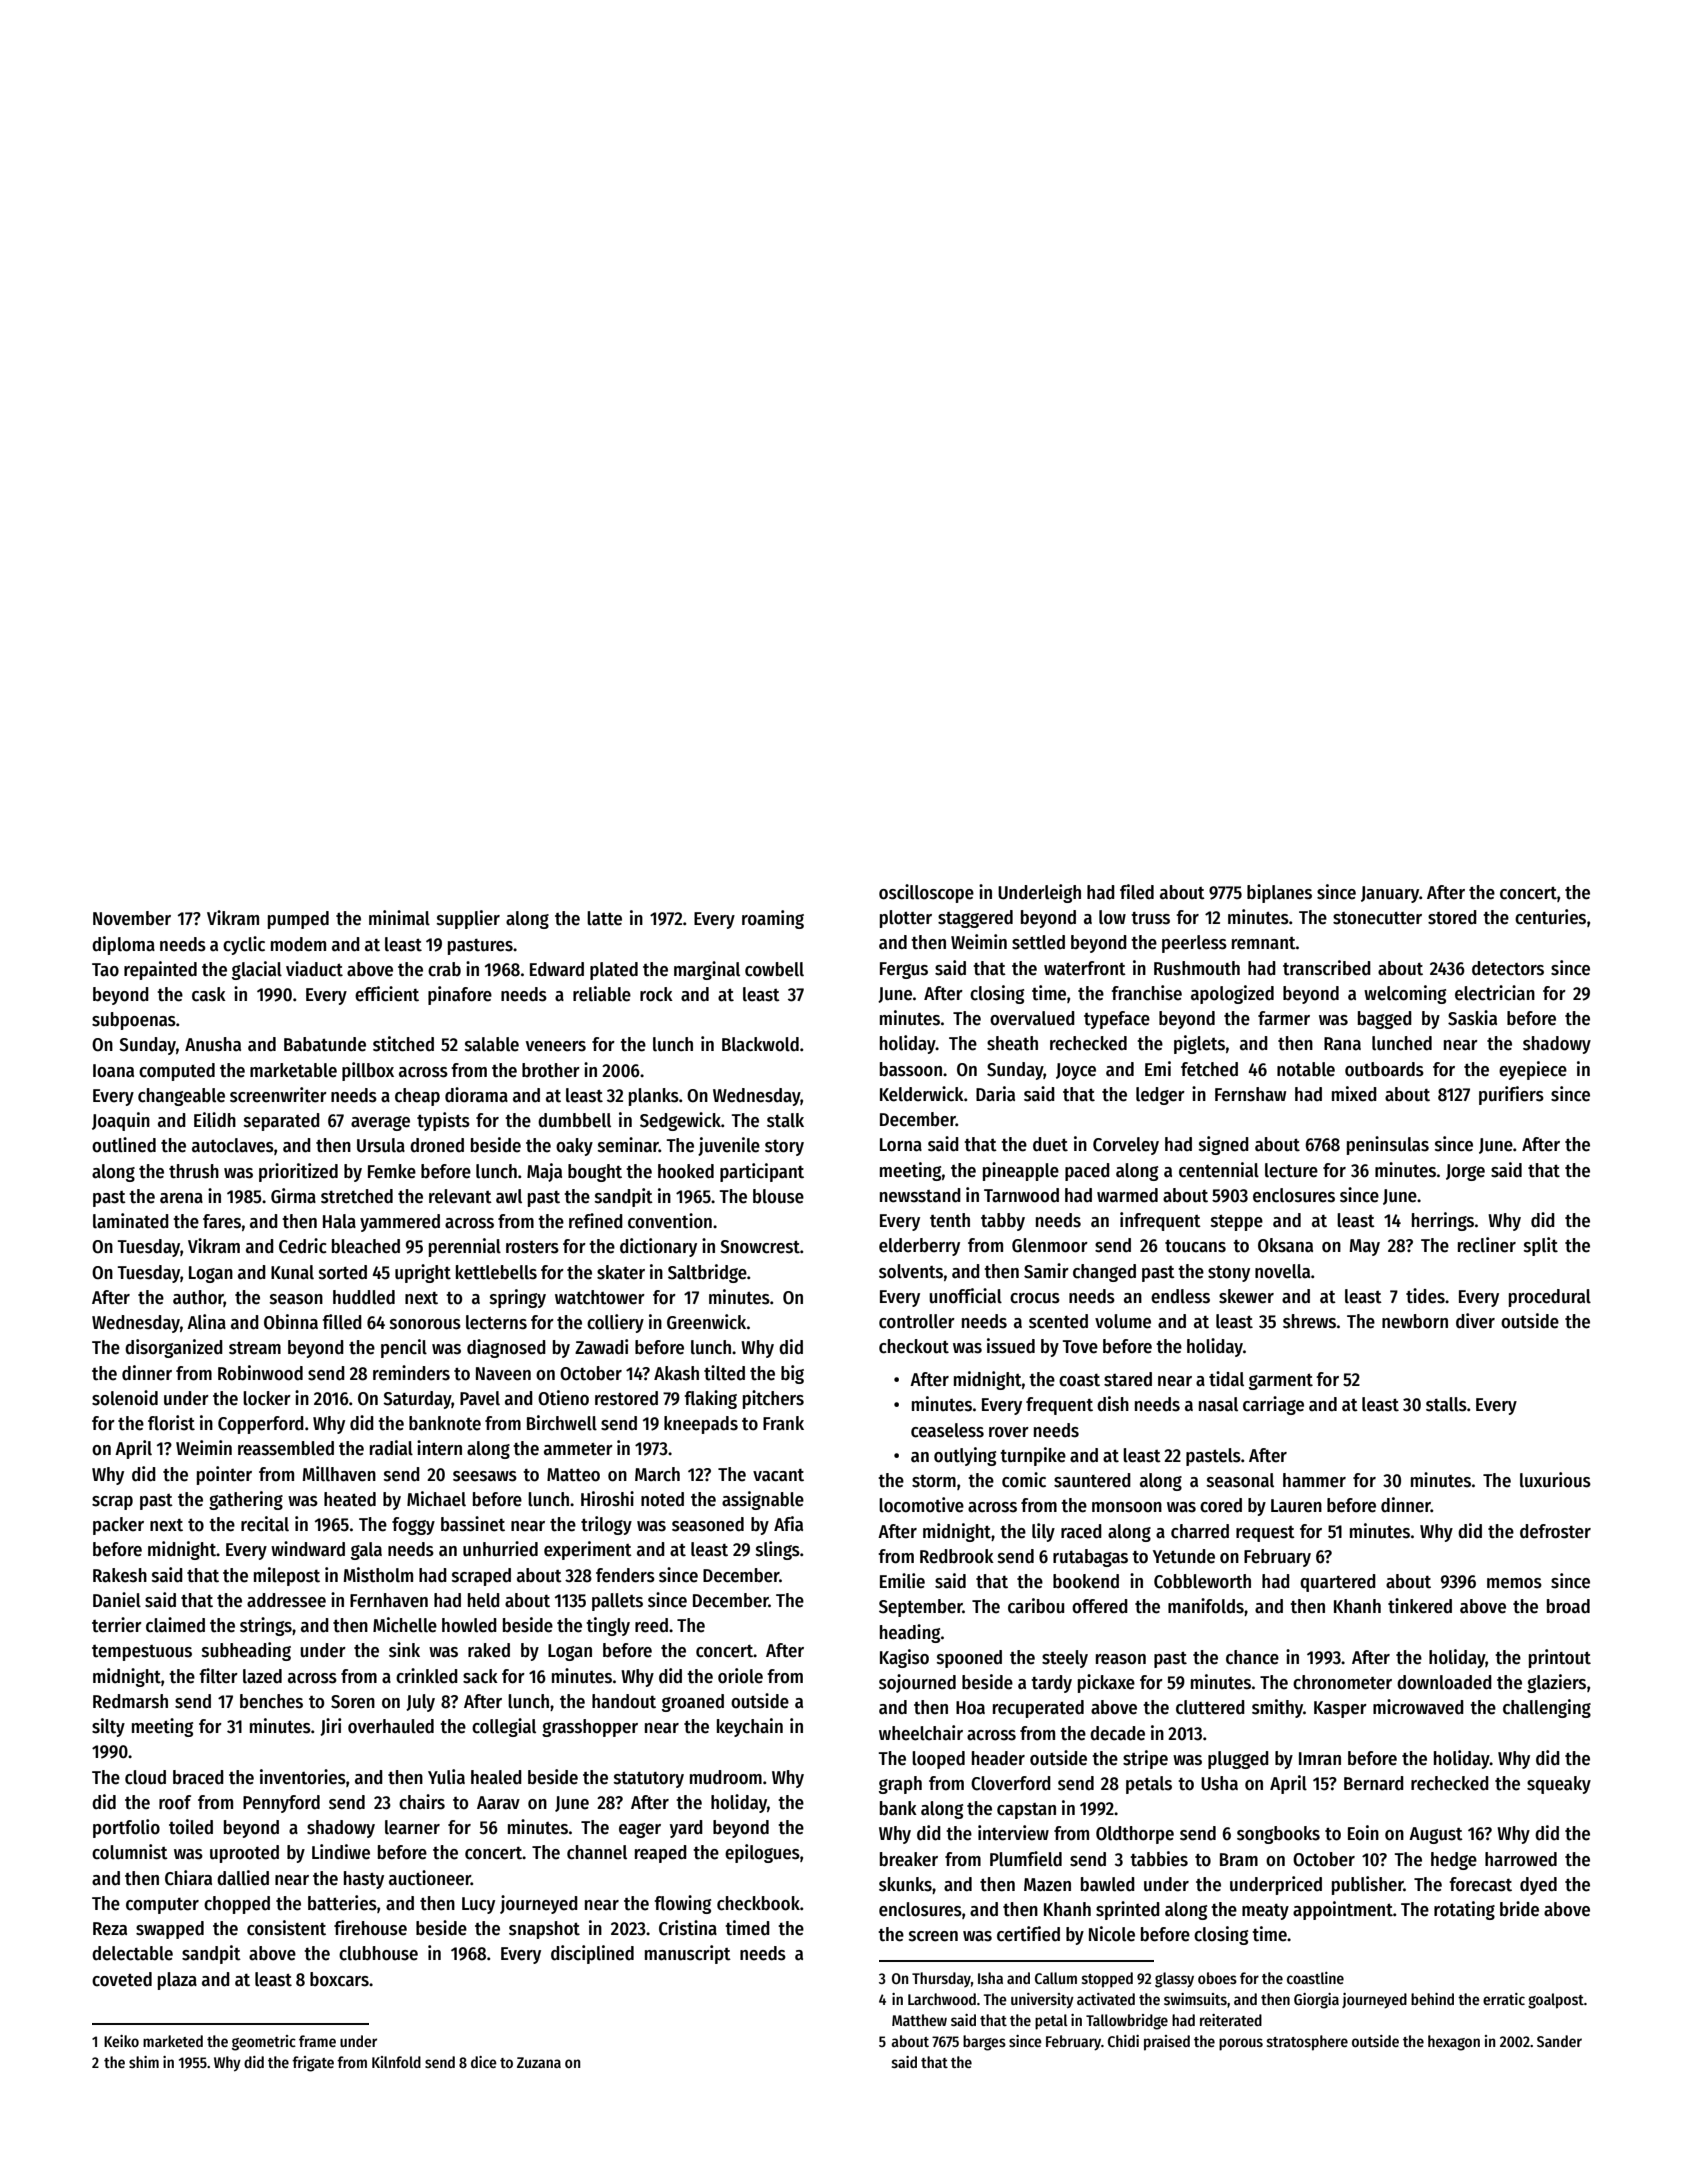 Image resolution: width=1683 pixels, height=2178 pixels. What do you see at coordinates (701, 1425) in the image?
I see `kneepads` at bounding box center [701, 1425].
